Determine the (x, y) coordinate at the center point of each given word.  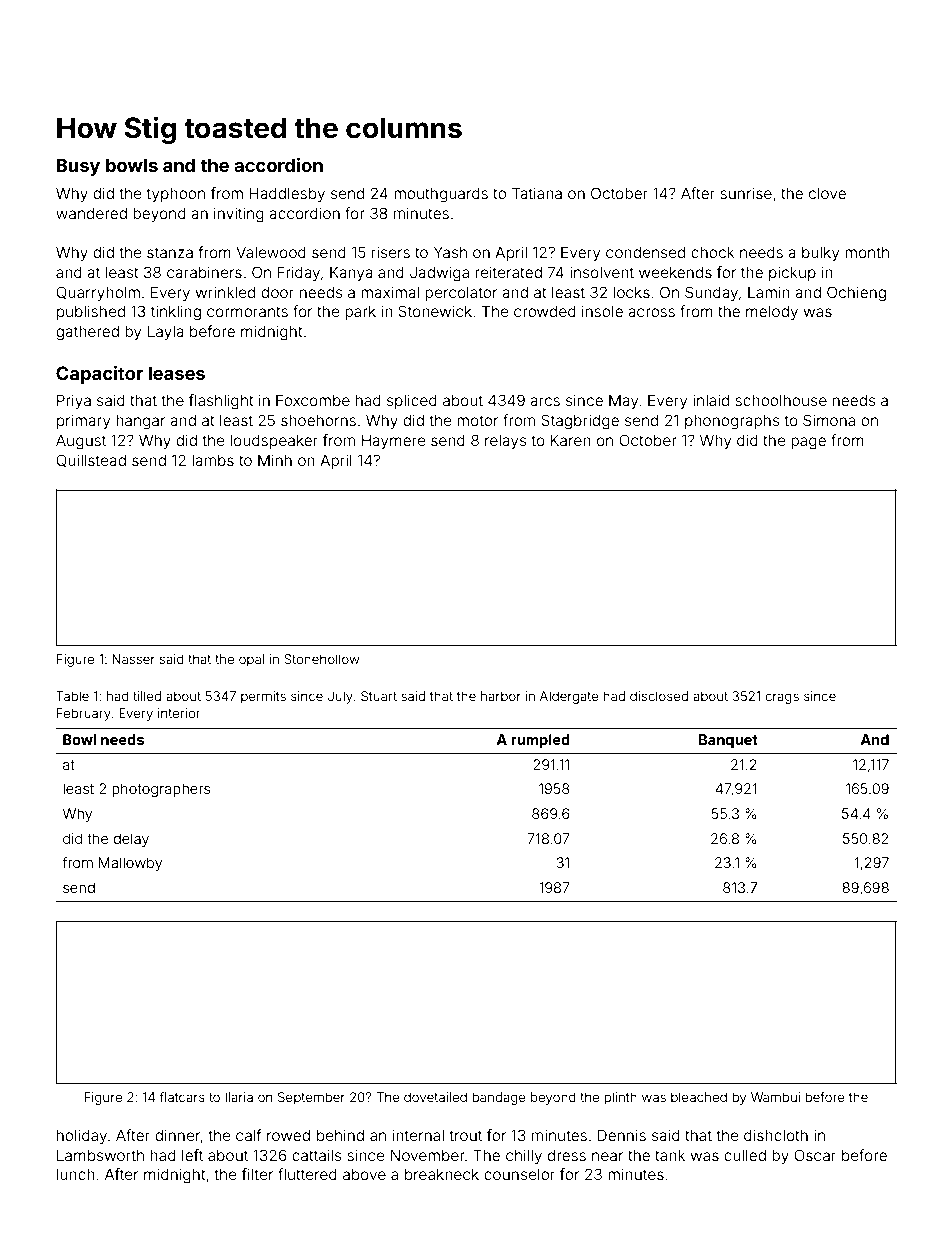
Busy (78, 167)
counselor (519, 1174)
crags (782, 698)
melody (772, 312)
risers (391, 252)
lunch (76, 1174)
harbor (501, 696)
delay (131, 840)
